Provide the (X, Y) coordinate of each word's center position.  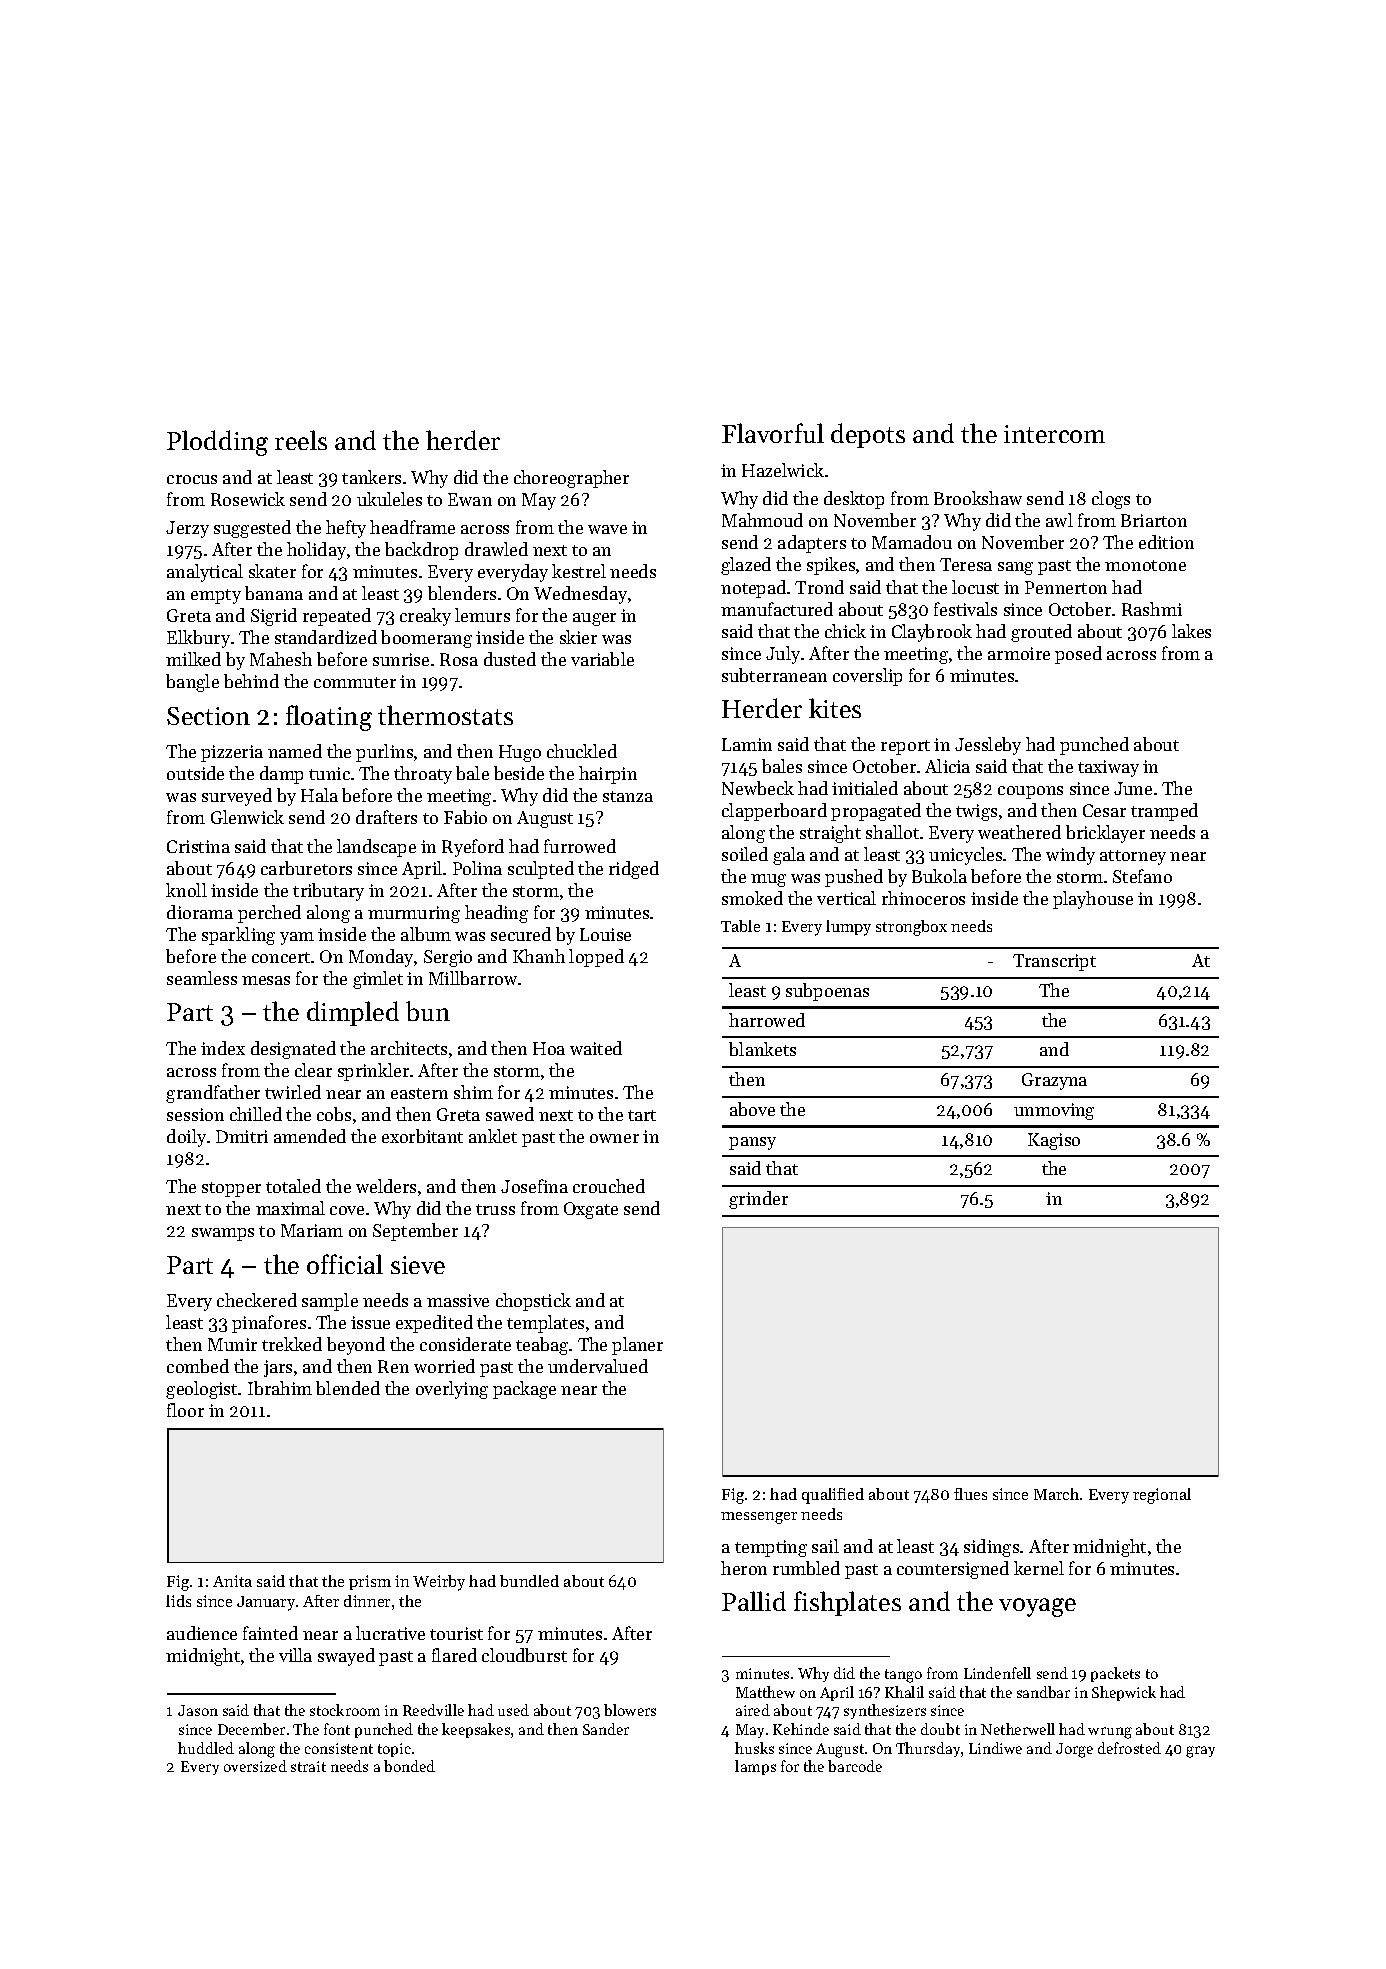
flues (970, 1494)
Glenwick (247, 817)
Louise (605, 934)
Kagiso (1054, 1141)
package (524, 1390)
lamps (755, 1767)
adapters (812, 544)
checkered (257, 1300)
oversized (255, 1766)
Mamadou (912, 542)
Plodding (217, 443)
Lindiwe (995, 1748)
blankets (762, 1049)
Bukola (939, 876)
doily (186, 1138)
